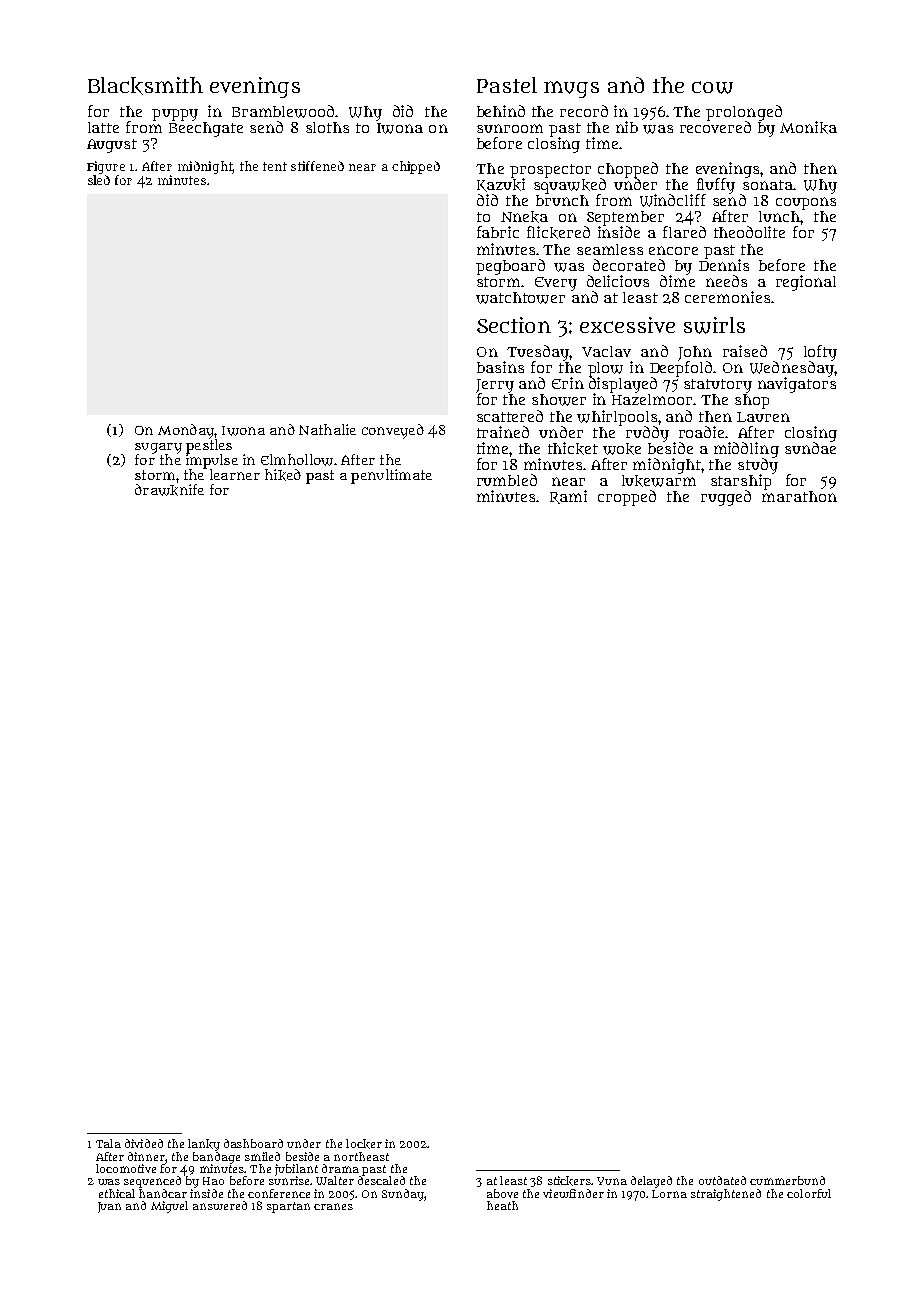  What do you see at coordinates (364, 1144) in the screenshot?
I see `locker` at bounding box center [364, 1144].
